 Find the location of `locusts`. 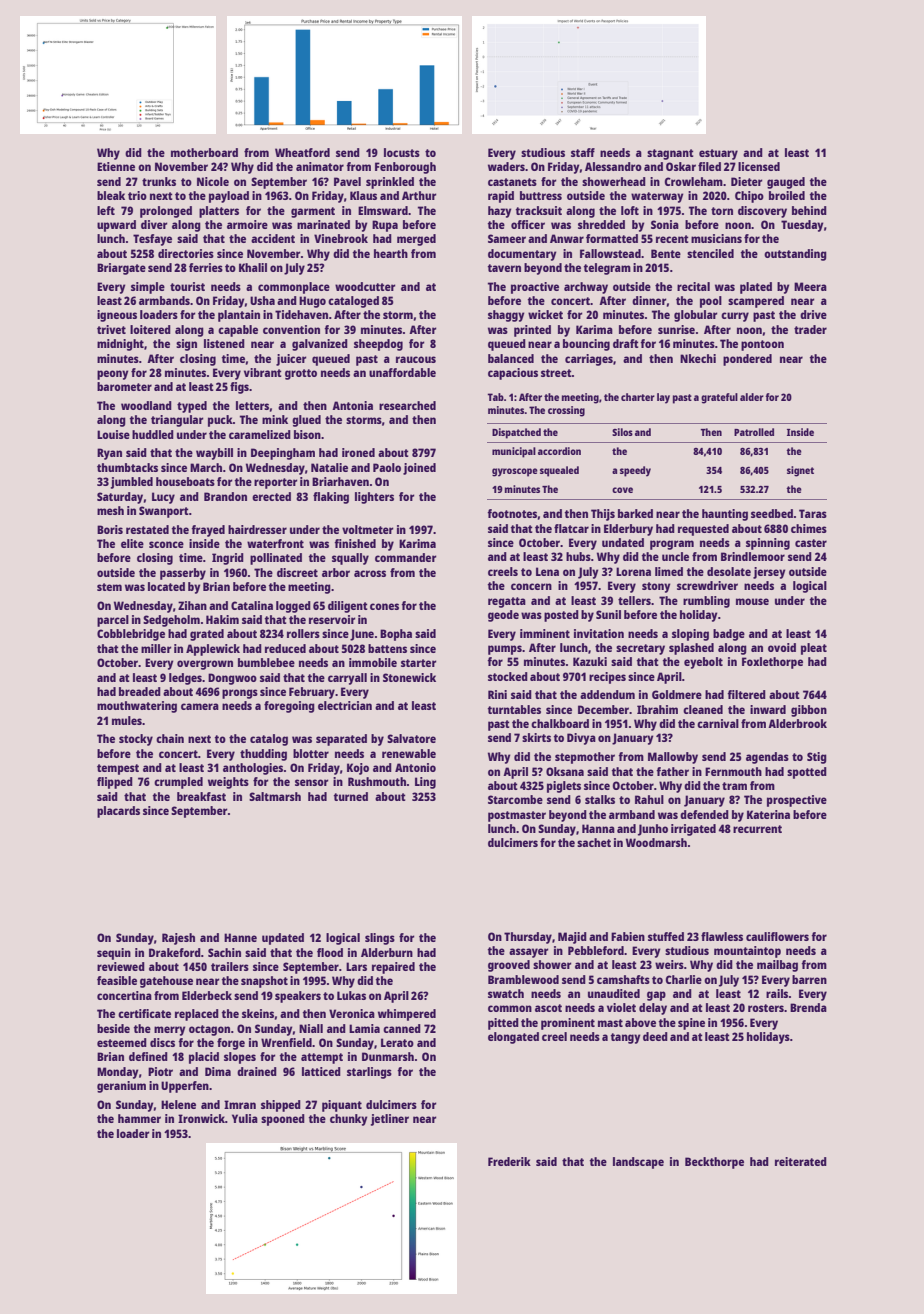

locusts is located at coordinates (402, 152).
